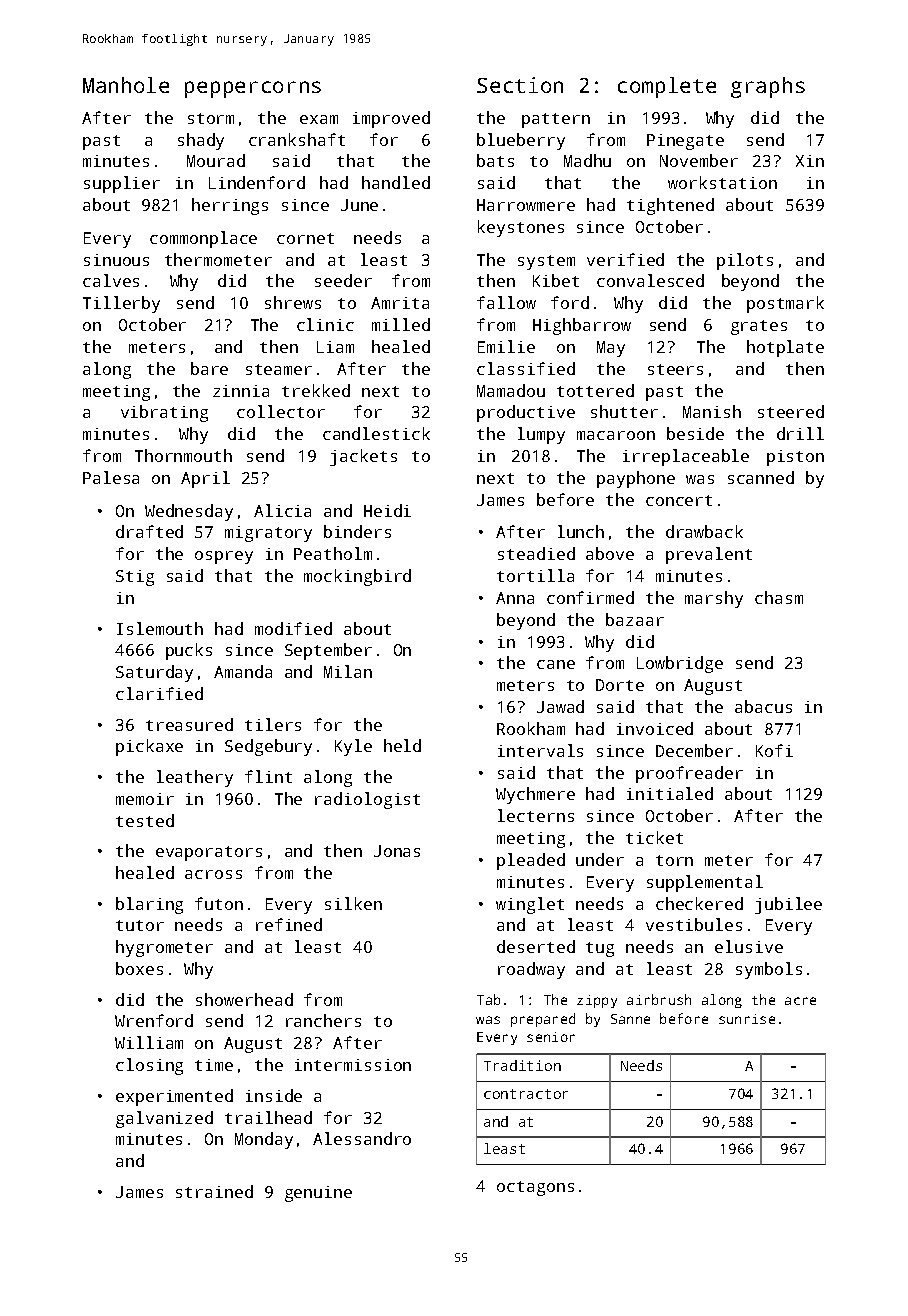 This image has width=908, height=1316. Describe the element at coordinates (768, 87) in the image. I see `graphs` at that location.
